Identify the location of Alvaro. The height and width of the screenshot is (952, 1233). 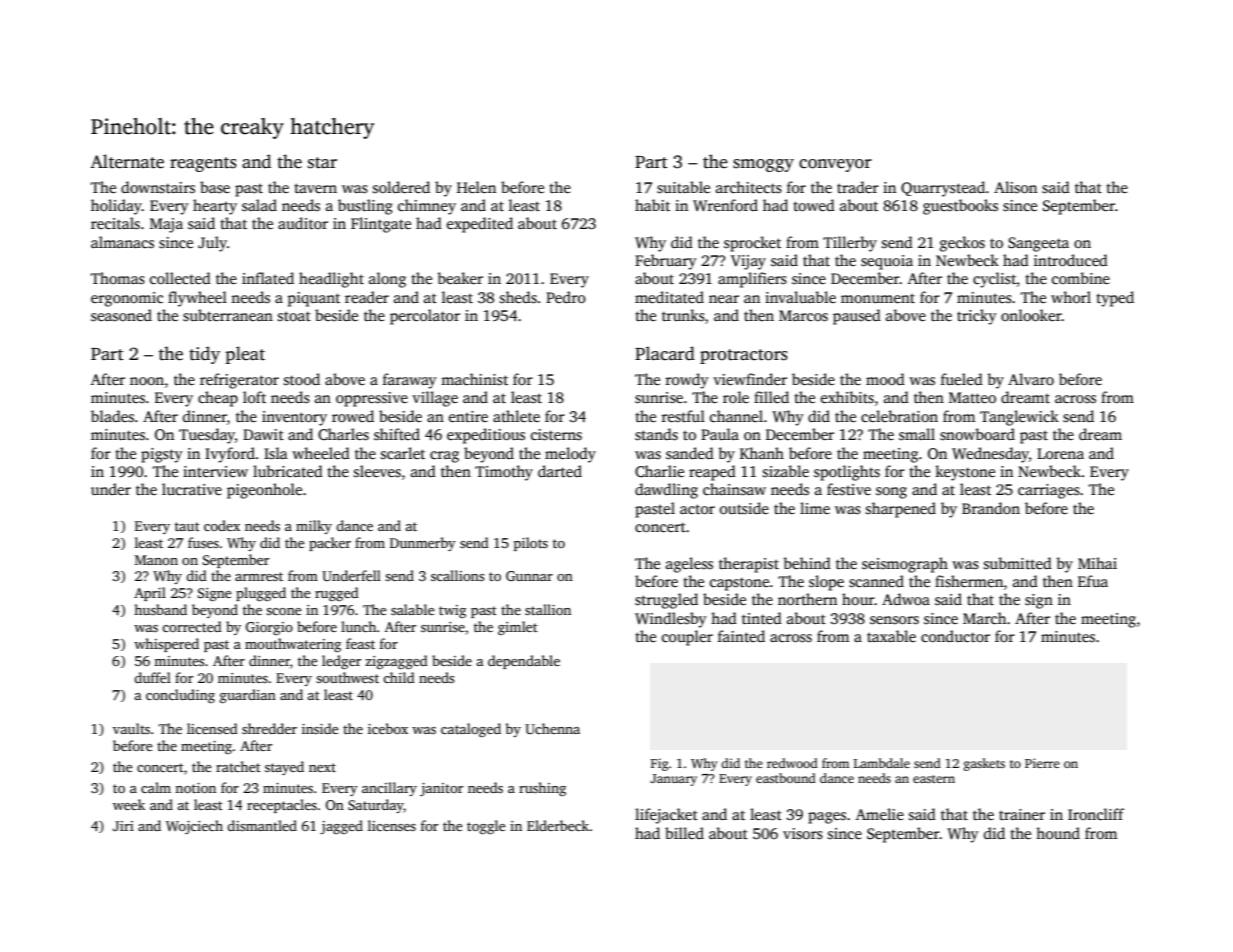
(1031, 379).
